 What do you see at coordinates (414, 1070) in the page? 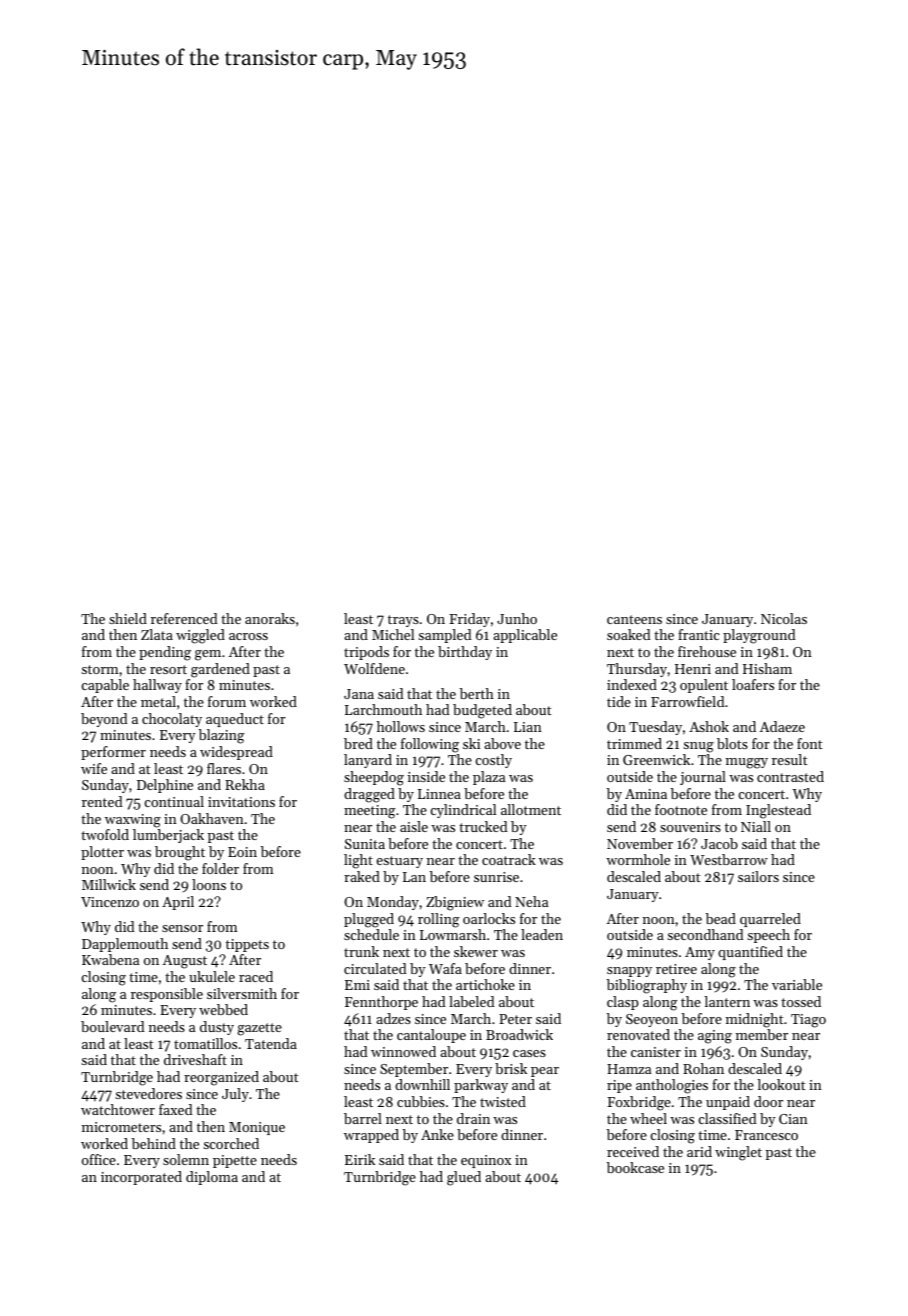
I see `September` at bounding box center [414, 1070].
